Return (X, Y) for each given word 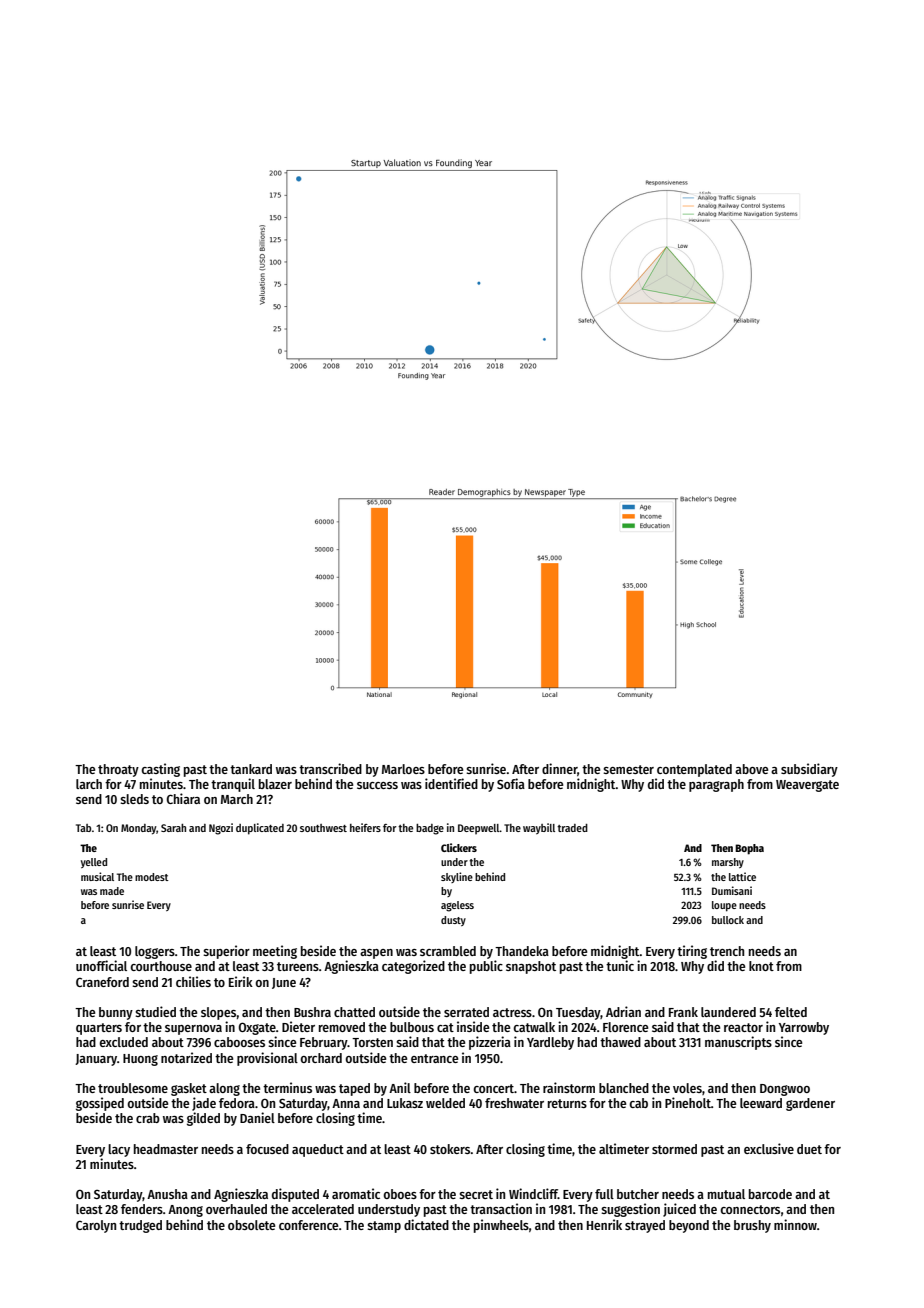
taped (354, 1089)
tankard (251, 769)
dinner (560, 769)
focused (267, 1149)
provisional (267, 1059)
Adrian (623, 1011)
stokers (450, 1149)
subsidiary (809, 770)
